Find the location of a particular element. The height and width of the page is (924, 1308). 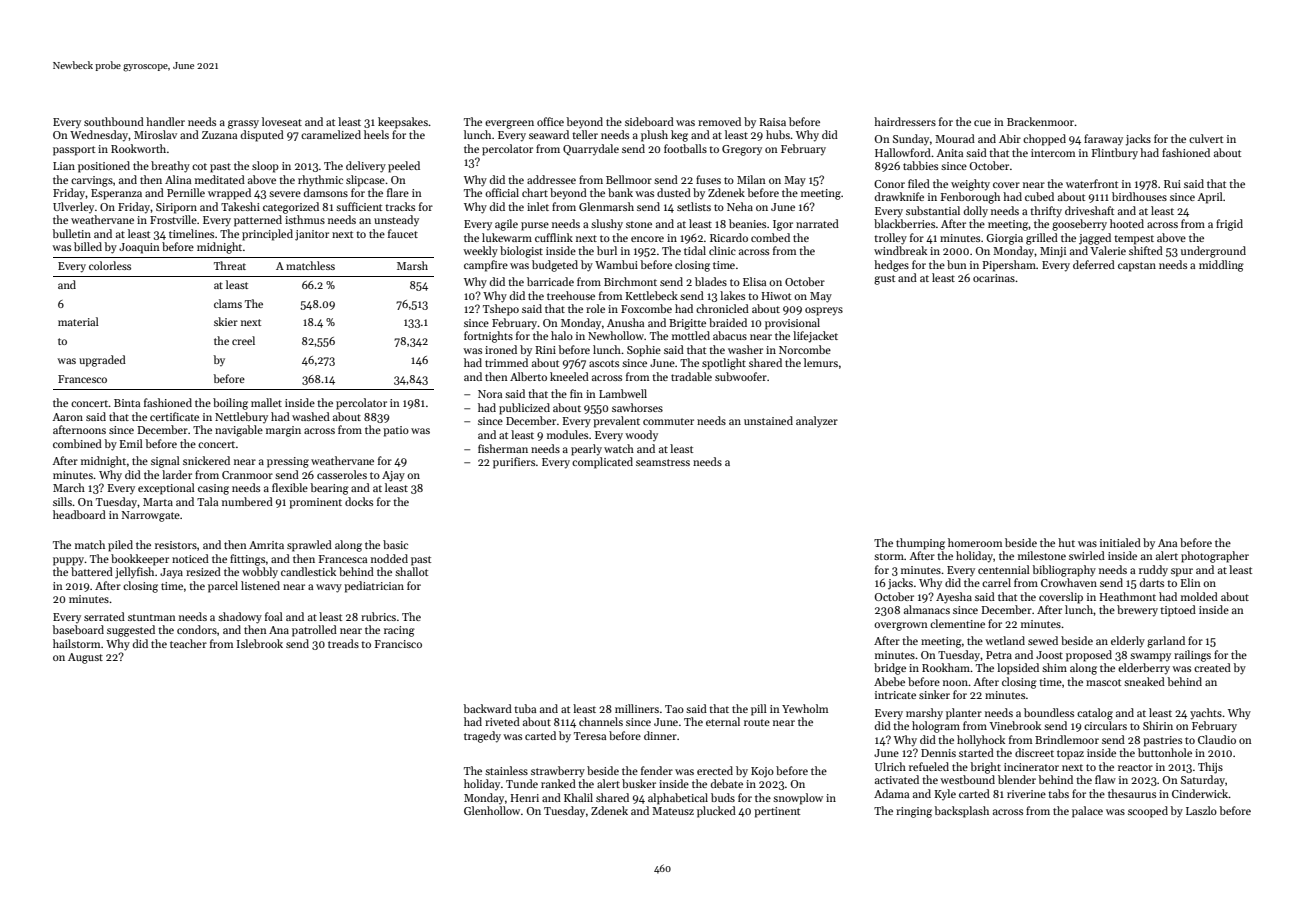

Glenhollow is located at coordinates (492, 810).
